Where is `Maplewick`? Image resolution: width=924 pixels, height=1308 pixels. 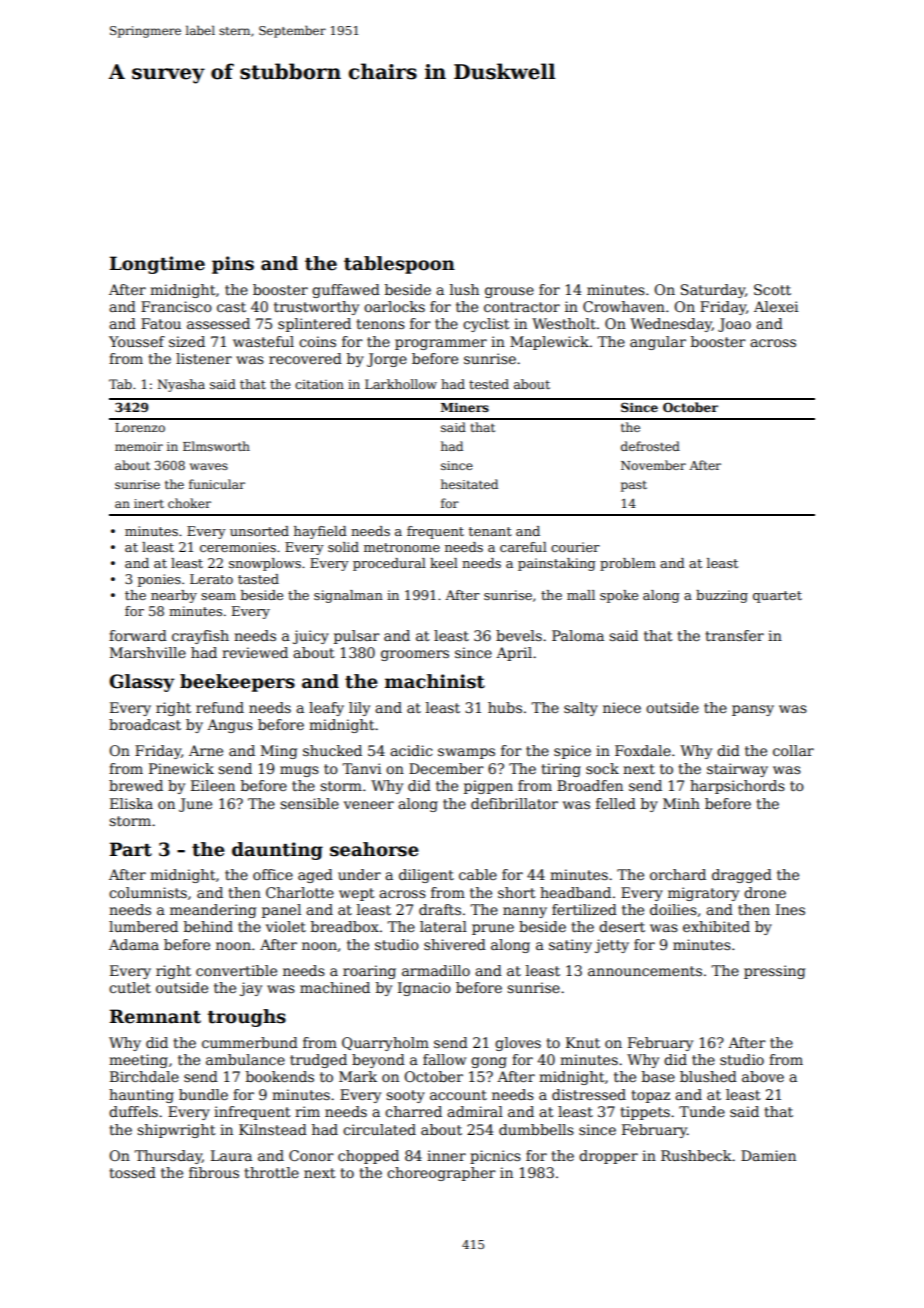
Maplewick is located at coordinates (549, 343).
